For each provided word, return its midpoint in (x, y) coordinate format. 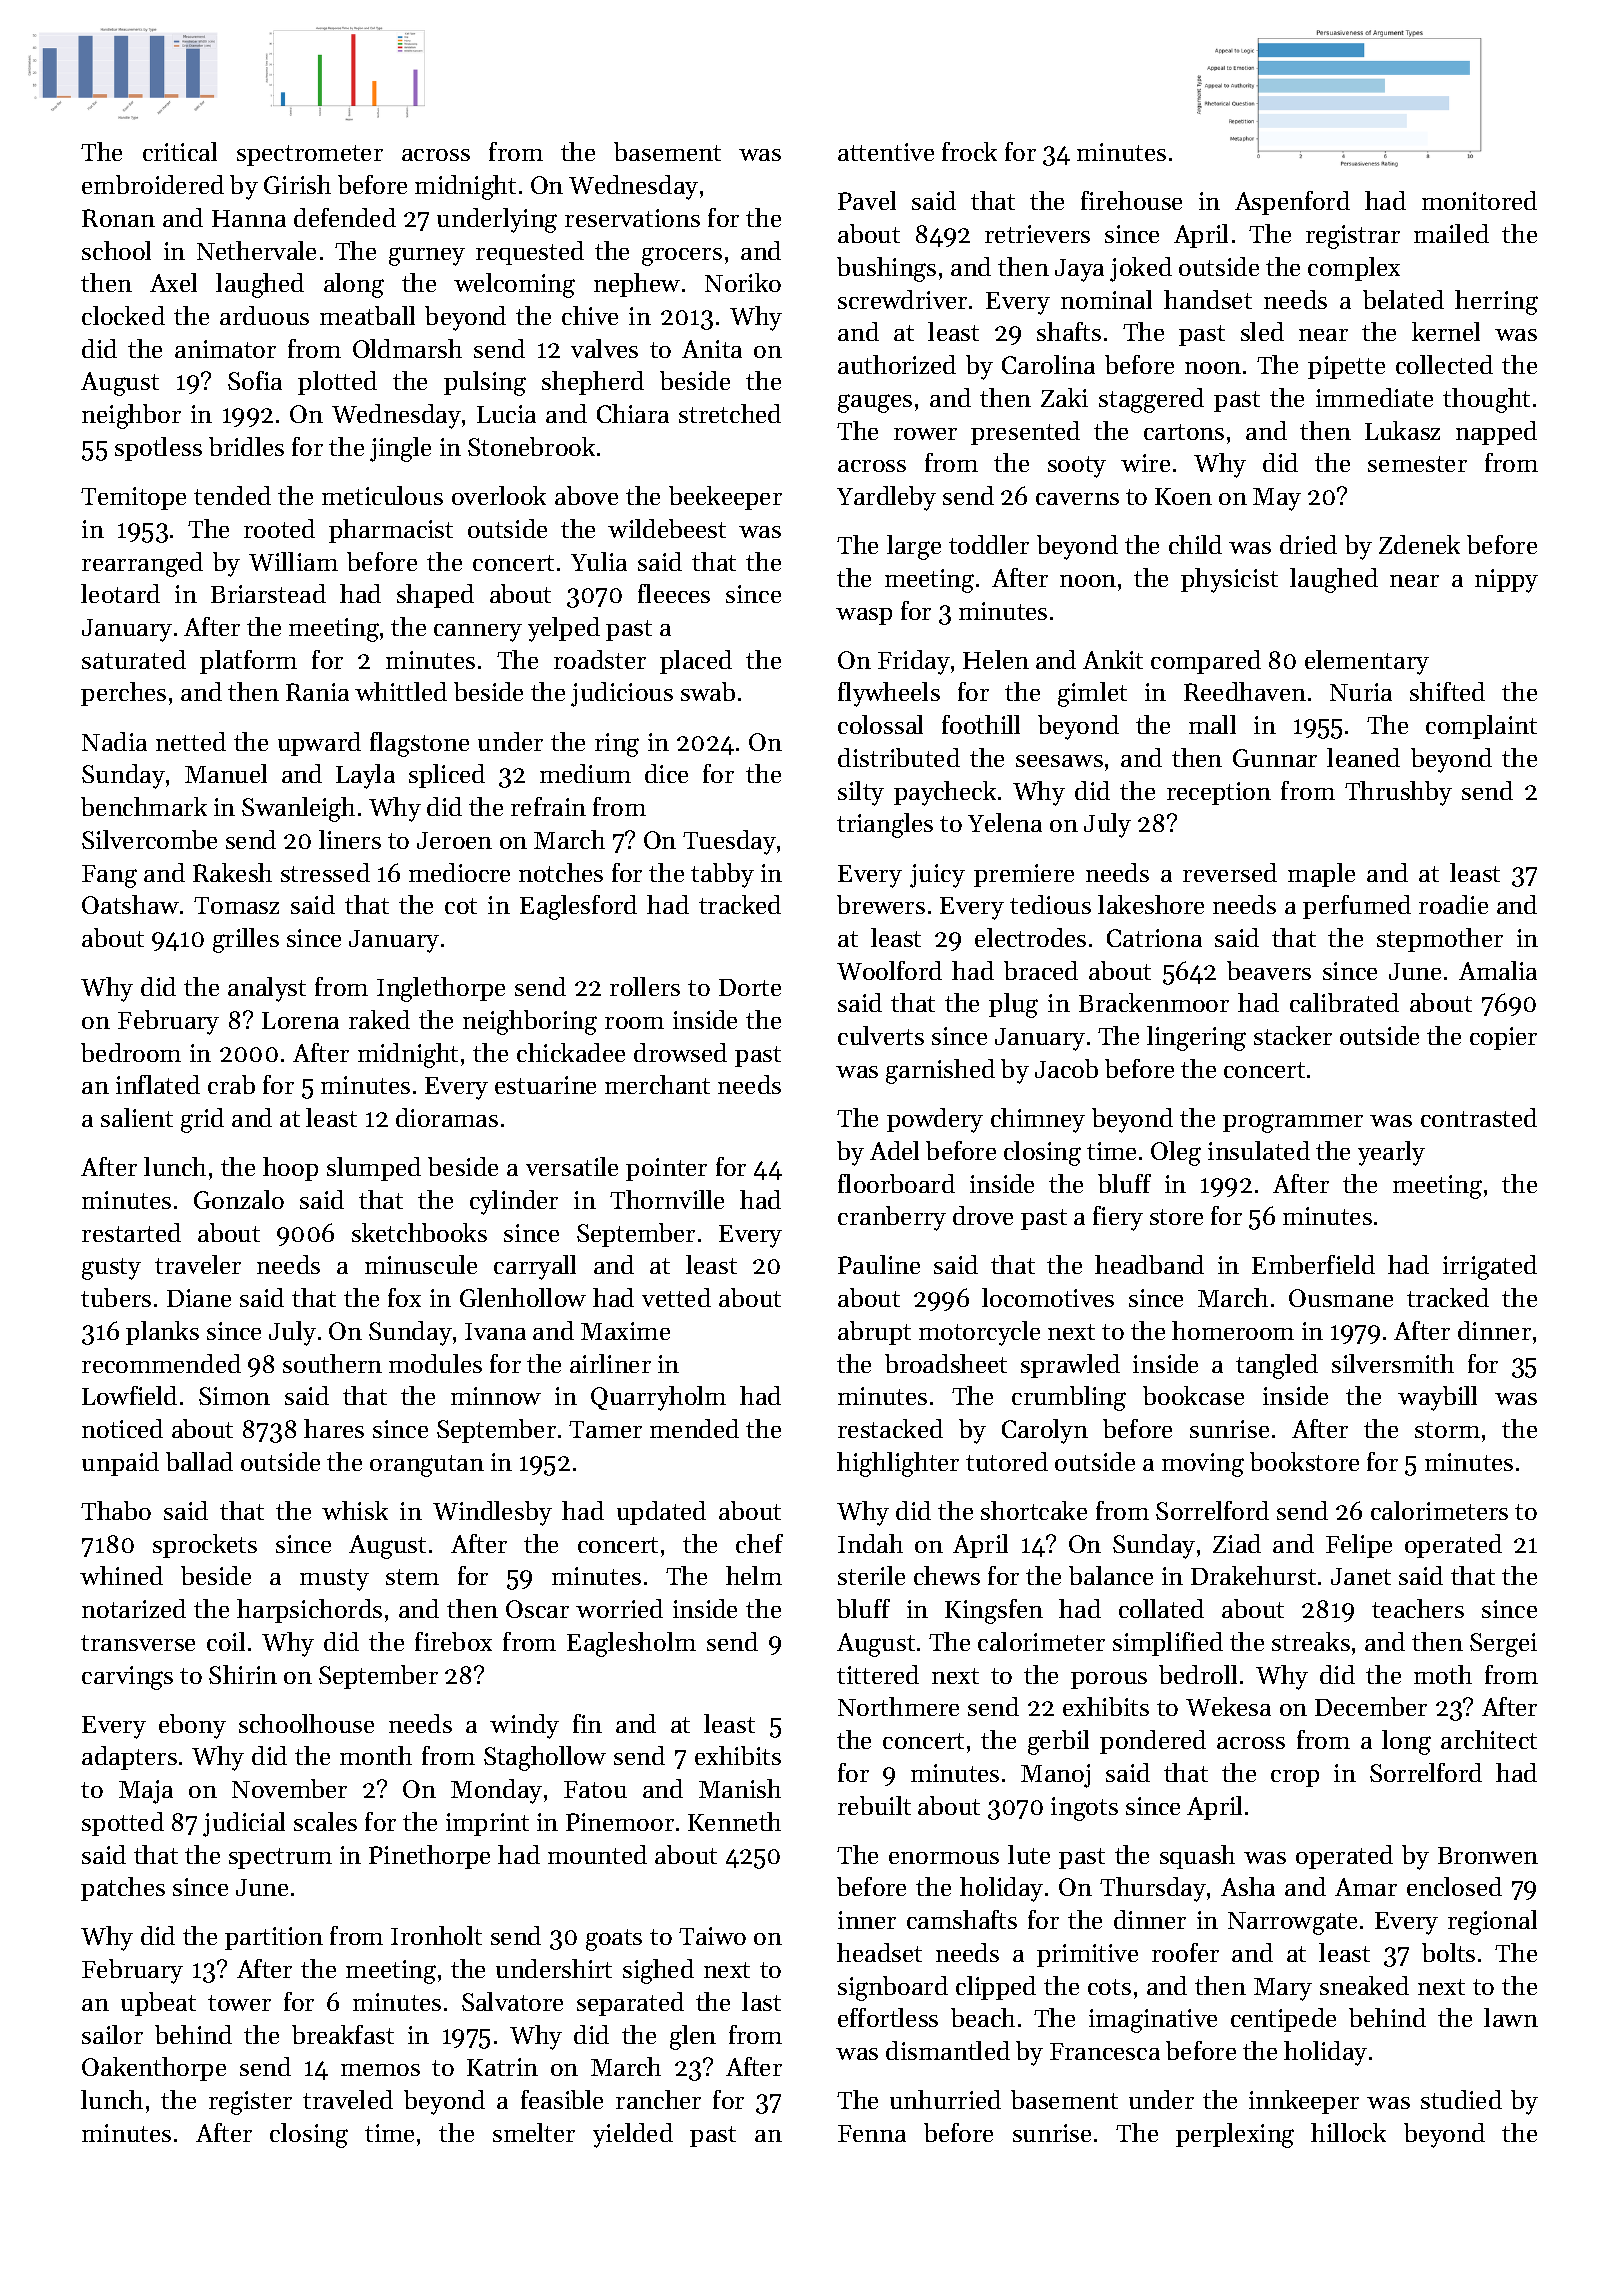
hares (334, 1428)
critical (180, 151)
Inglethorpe (441, 989)
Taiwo (712, 1936)
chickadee (571, 1052)
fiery (1118, 1218)
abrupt (874, 1333)
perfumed (1357, 907)
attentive (886, 152)
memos (380, 2070)
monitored (1479, 200)
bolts (1448, 1952)
